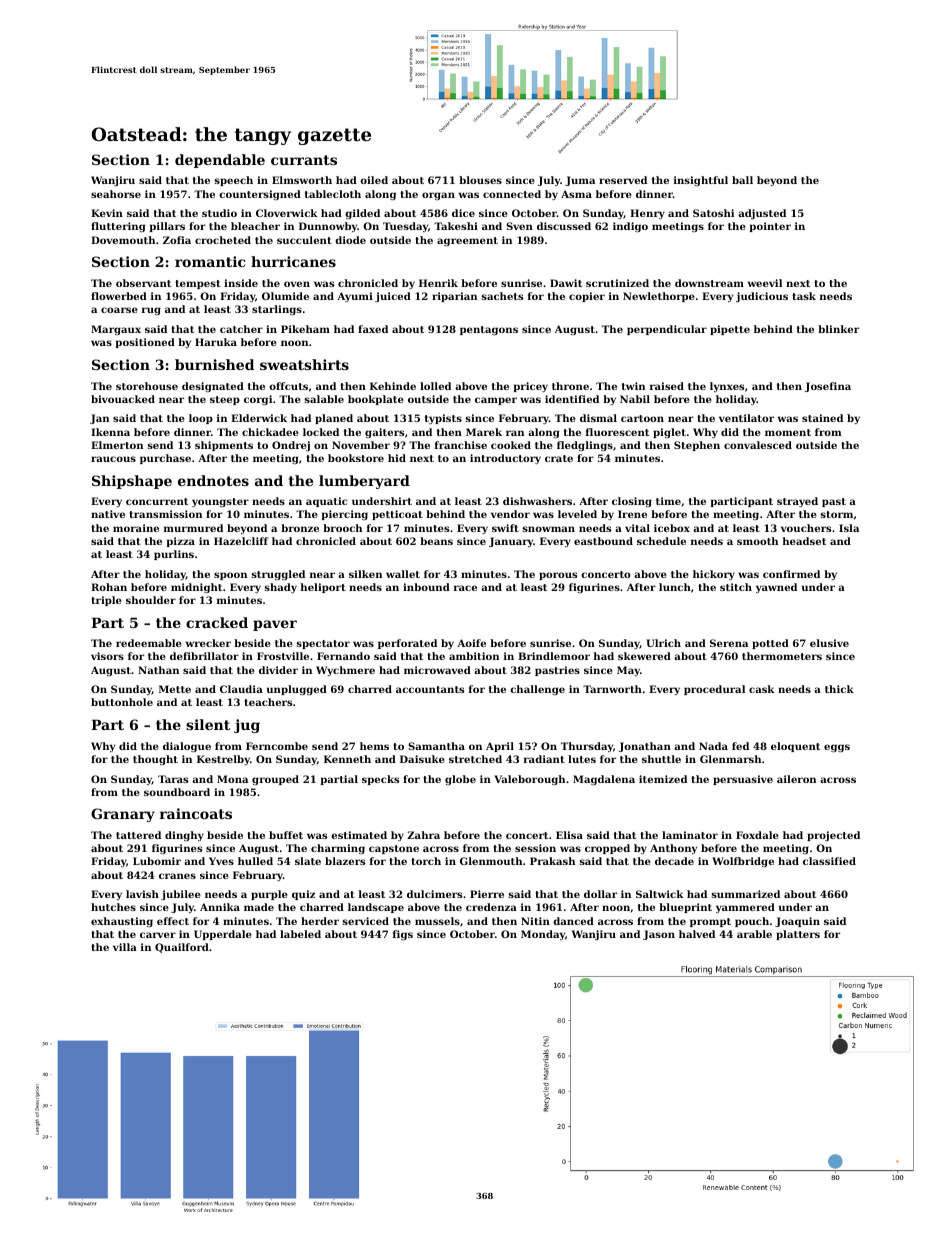 The image size is (952, 1233). I want to click on dependable, so click(220, 161).
